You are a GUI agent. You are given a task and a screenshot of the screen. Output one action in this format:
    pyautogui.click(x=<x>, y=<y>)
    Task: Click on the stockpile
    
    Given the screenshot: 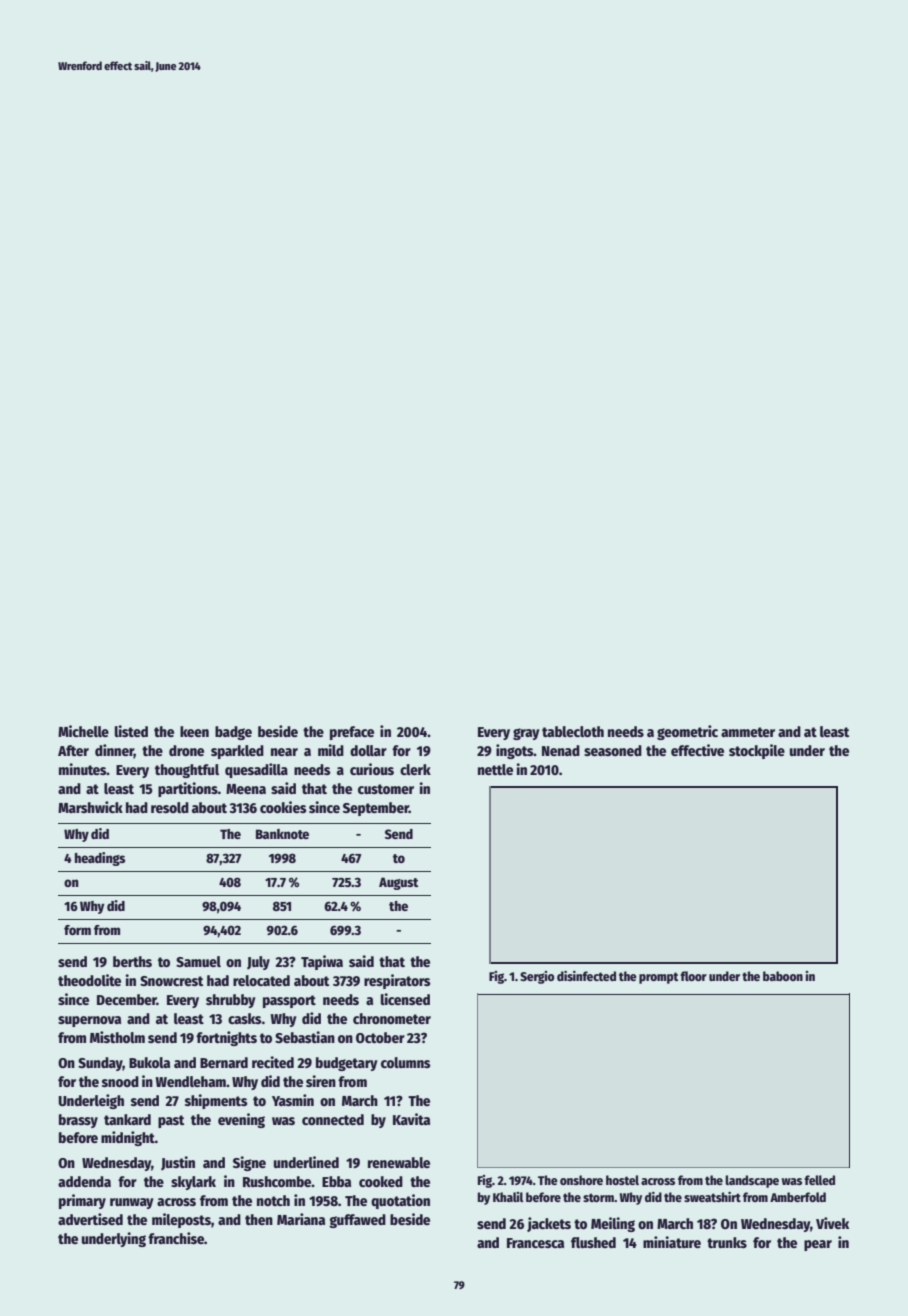 What is the action you would take?
    pyautogui.click(x=757, y=751)
